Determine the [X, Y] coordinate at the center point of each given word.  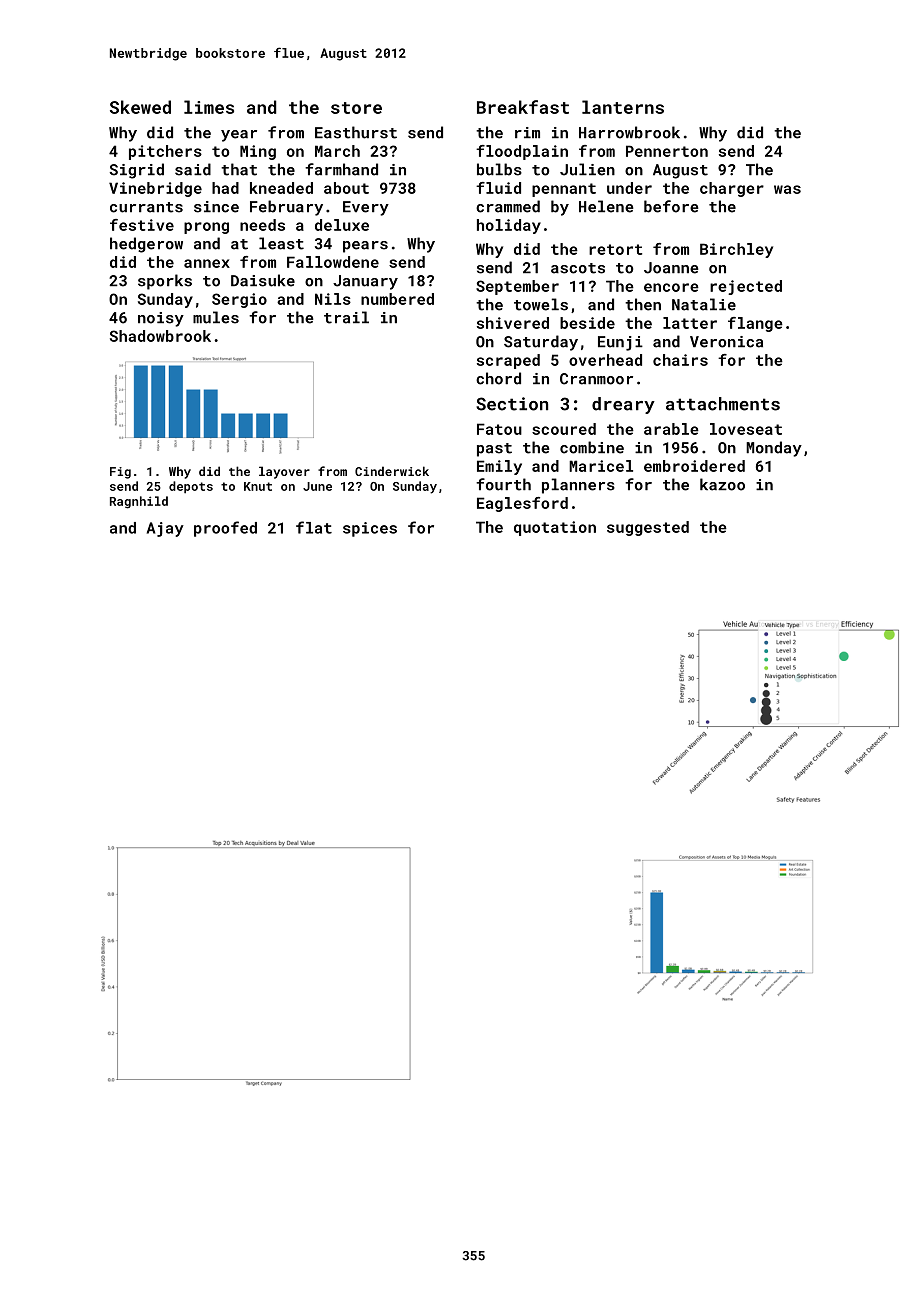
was [787, 189]
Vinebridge [155, 189]
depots [191, 487]
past [494, 450]
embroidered [694, 466]
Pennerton [667, 151]
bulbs [499, 169]
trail [346, 317]
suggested [648, 528]
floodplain [522, 152]
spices [370, 529]
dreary [623, 405]
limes [209, 107]
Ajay [165, 529]
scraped [508, 361]
